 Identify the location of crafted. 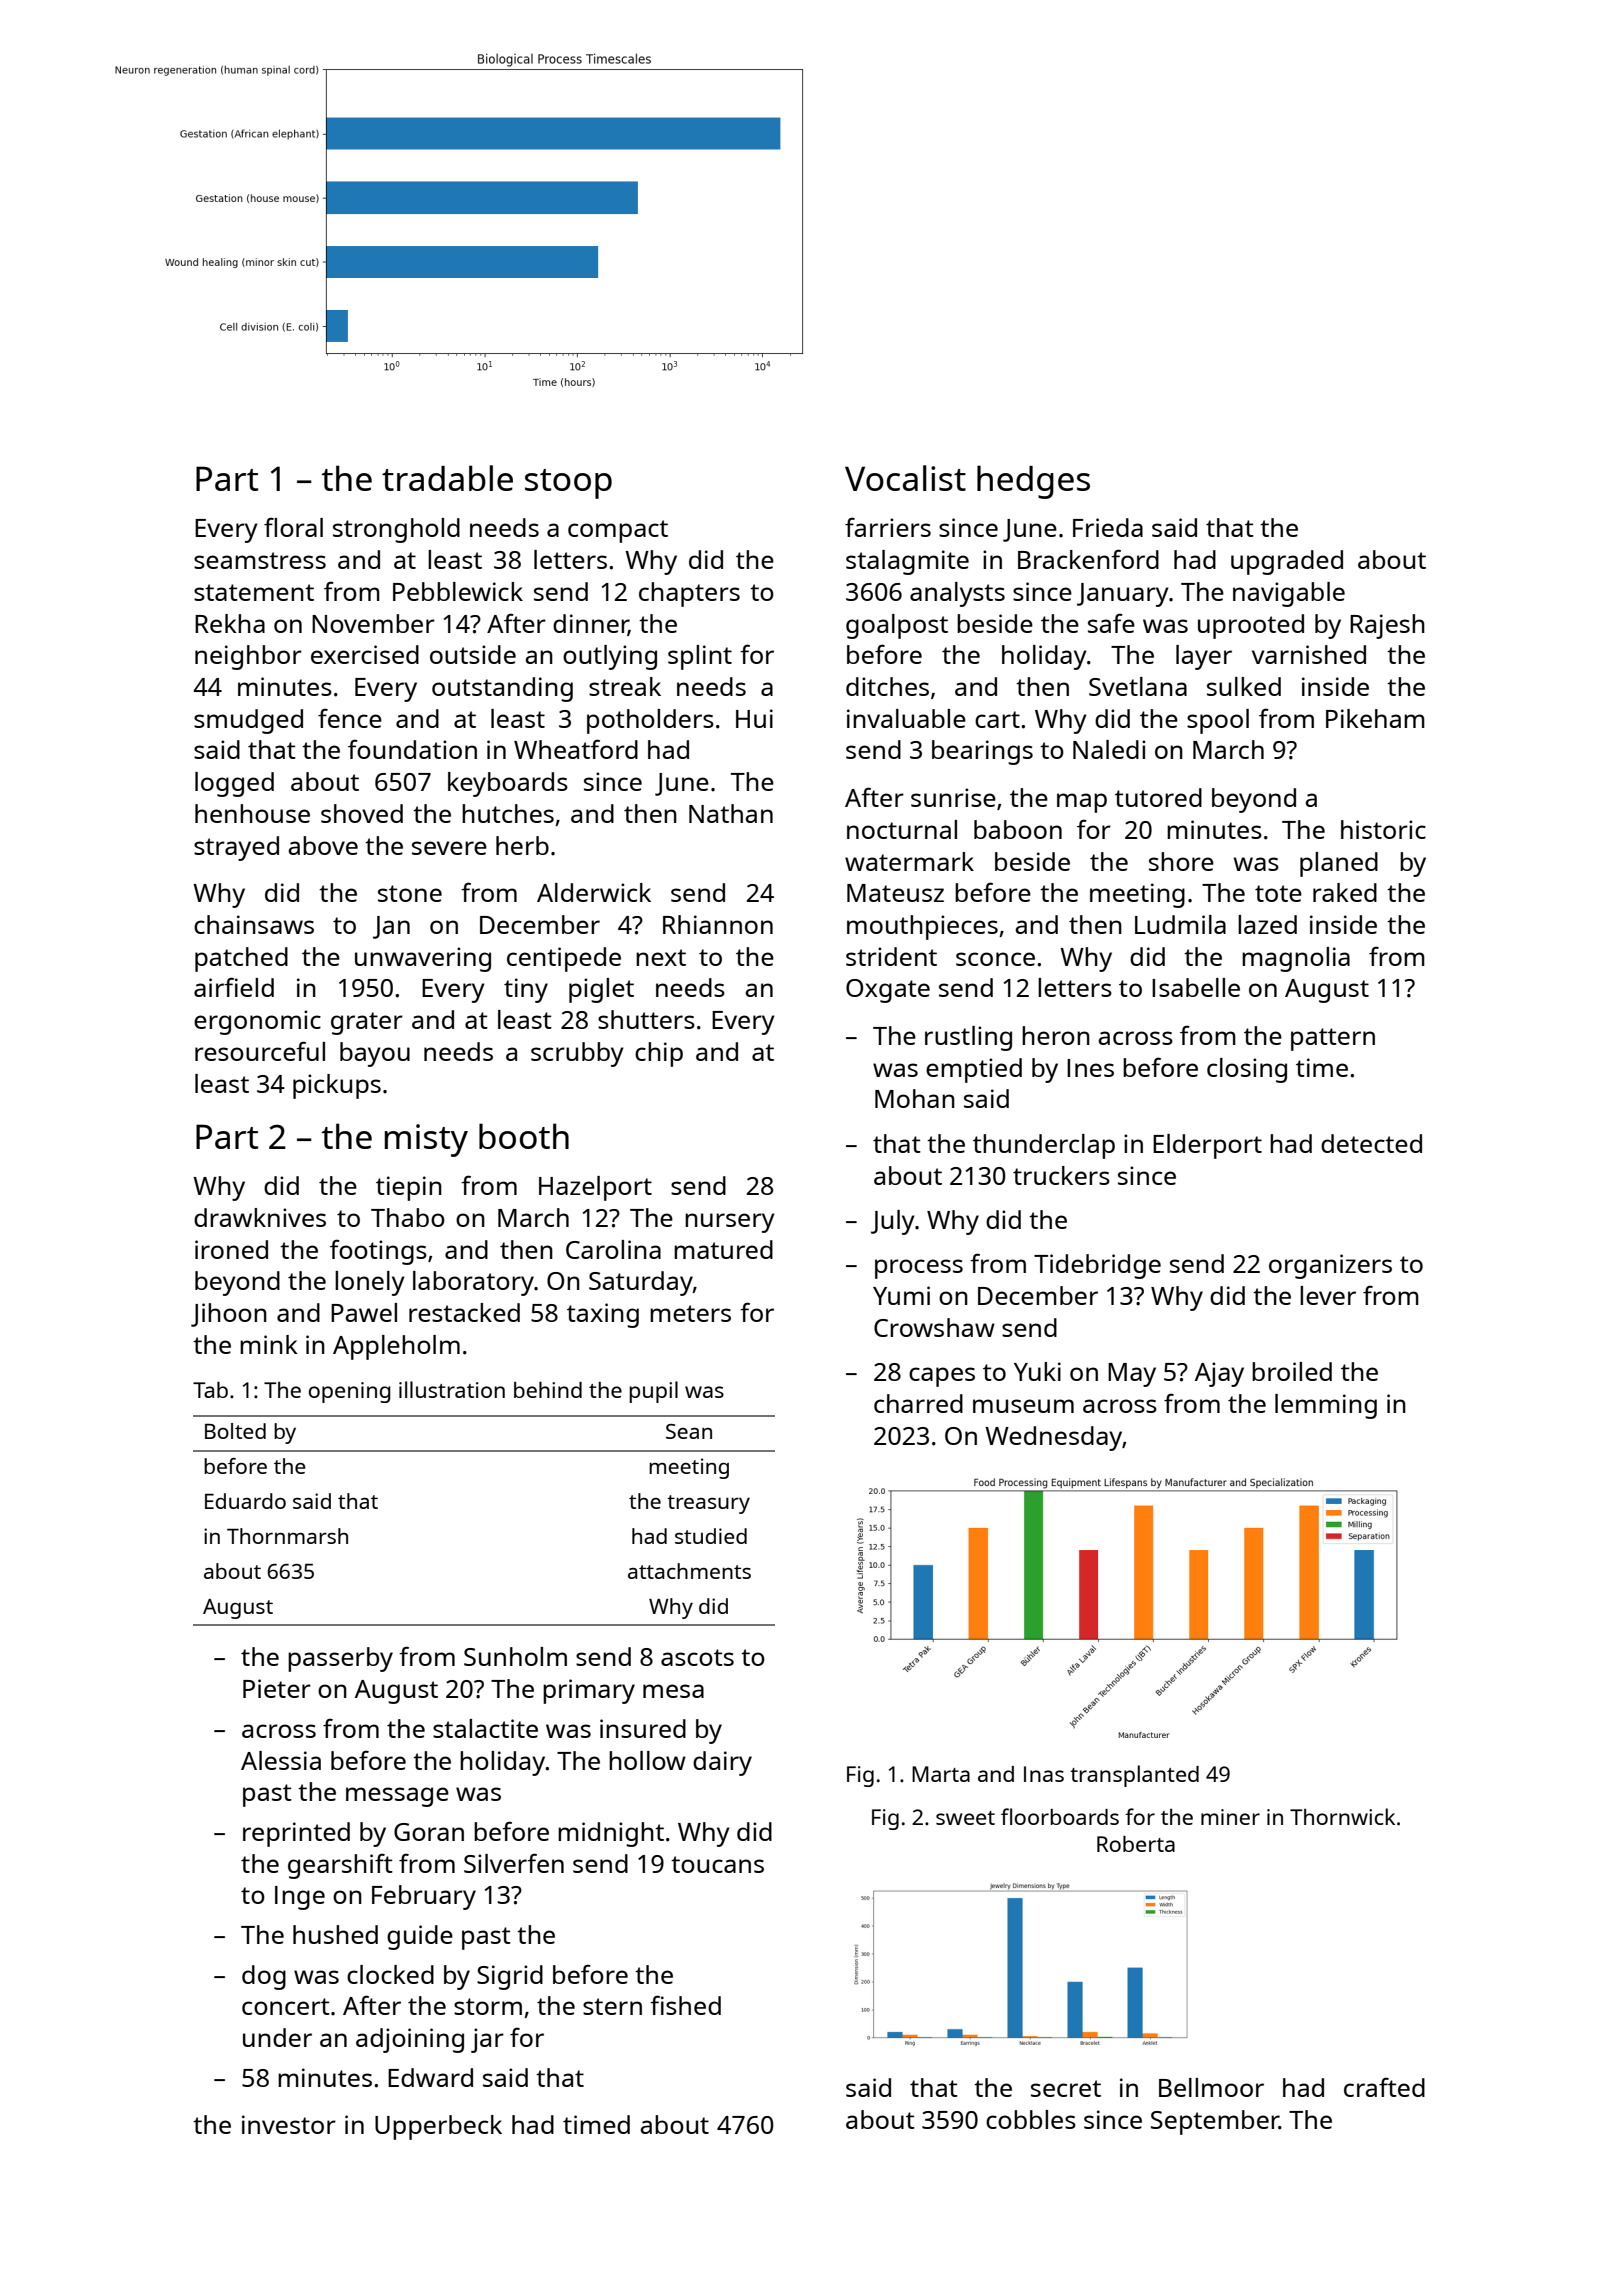
(1384, 2087).
